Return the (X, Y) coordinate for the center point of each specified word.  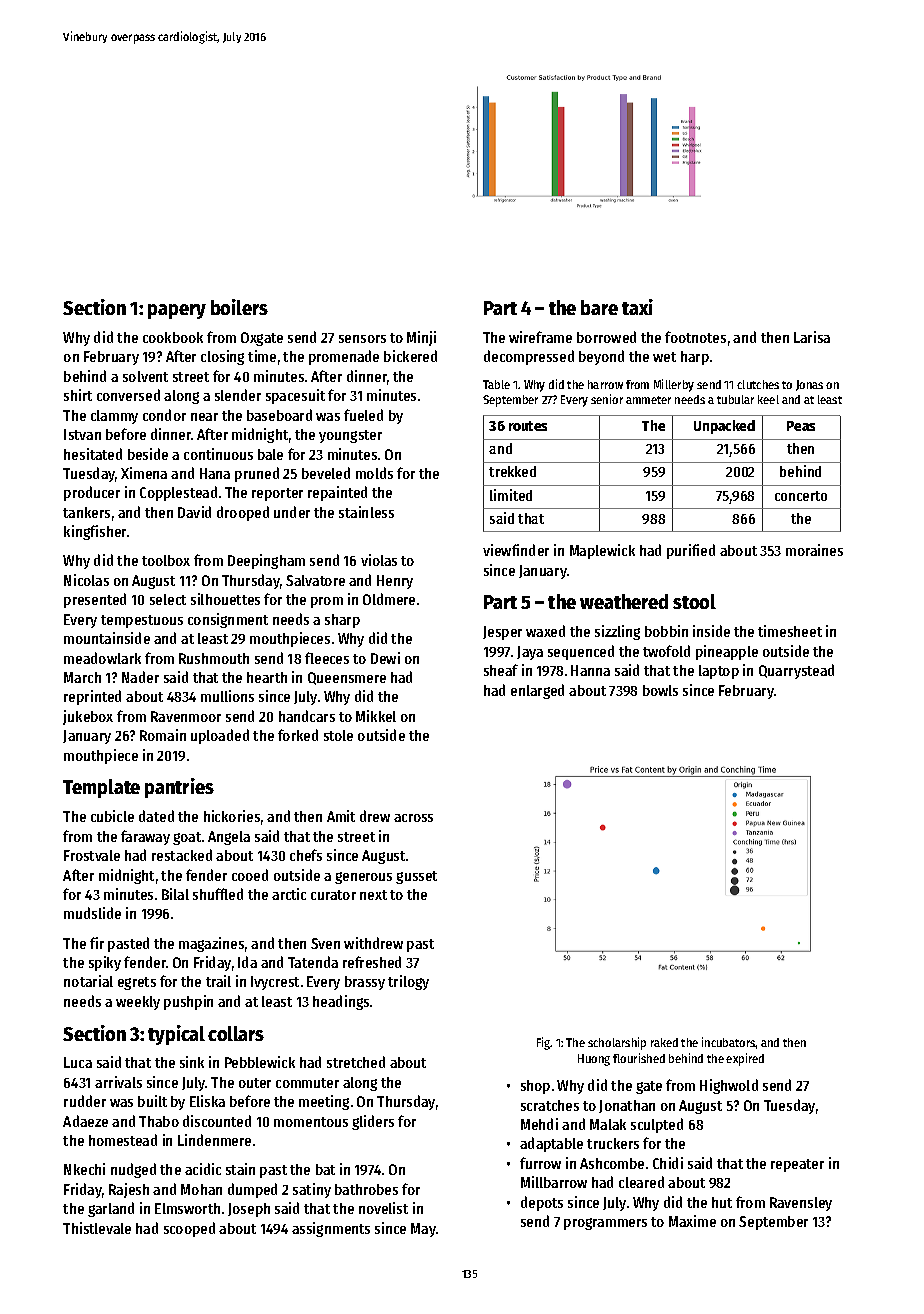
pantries (179, 788)
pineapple (727, 652)
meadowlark (102, 658)
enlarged (537, 691)
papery (177, 311)
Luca (78, 1062)
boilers (239, 307)
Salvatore (315, 580)
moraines (814, 550)
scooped (189, 1229)
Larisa (812, 337)
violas (379, 560)
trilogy (408, 982)
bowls (660, 690)
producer (92, 493)
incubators (729, 1042)
